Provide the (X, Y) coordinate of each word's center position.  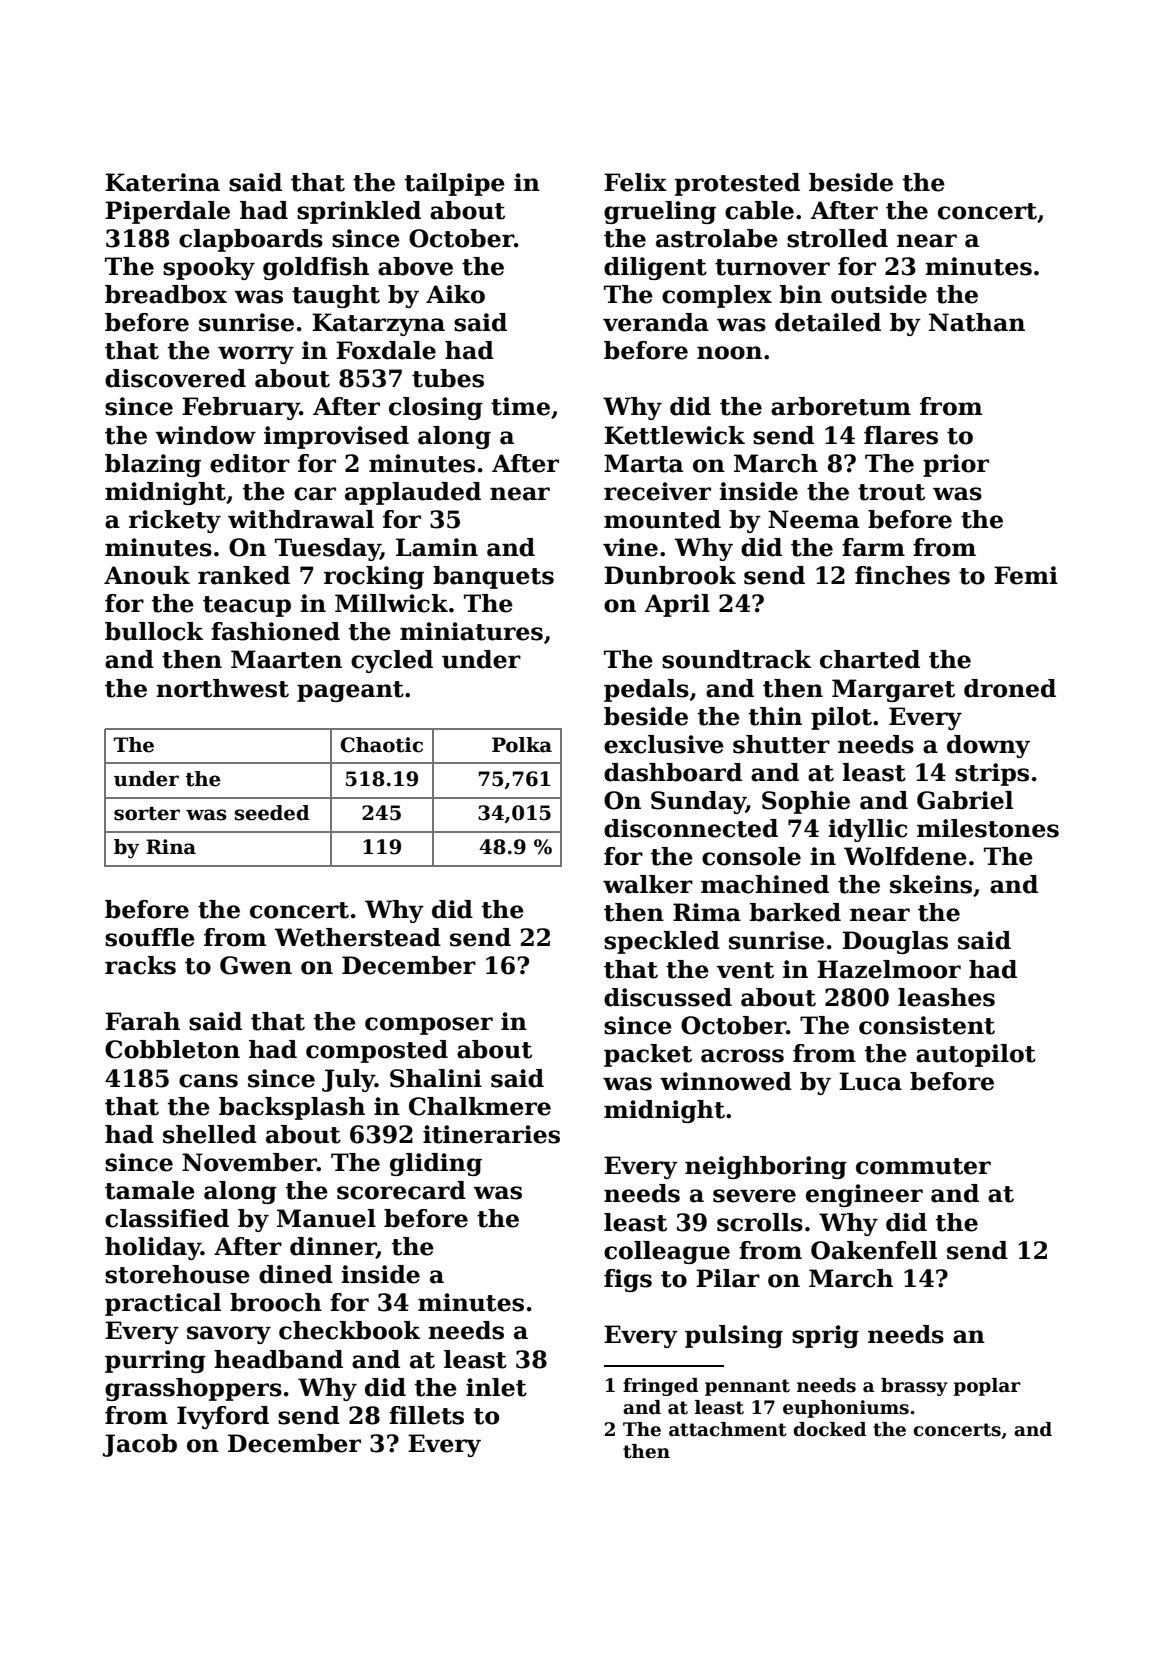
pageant (350, 691)
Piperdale (167, 212)
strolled (837, 238)
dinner (333, 1247)
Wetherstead (357, 937)
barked (795, 912)
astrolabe (717, 238)
